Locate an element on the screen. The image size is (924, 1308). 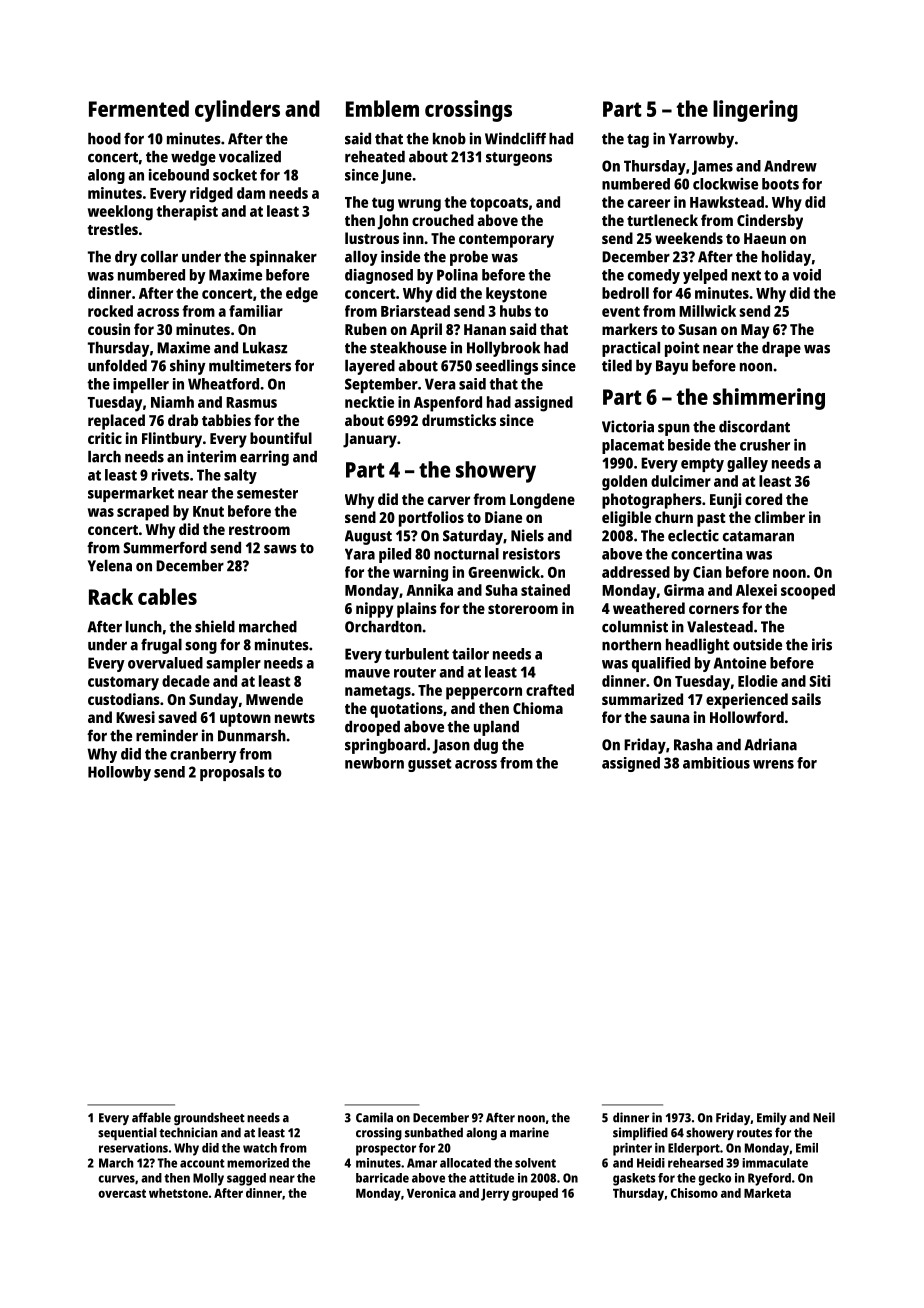
ambitious is located at coordinates (716, 763).
